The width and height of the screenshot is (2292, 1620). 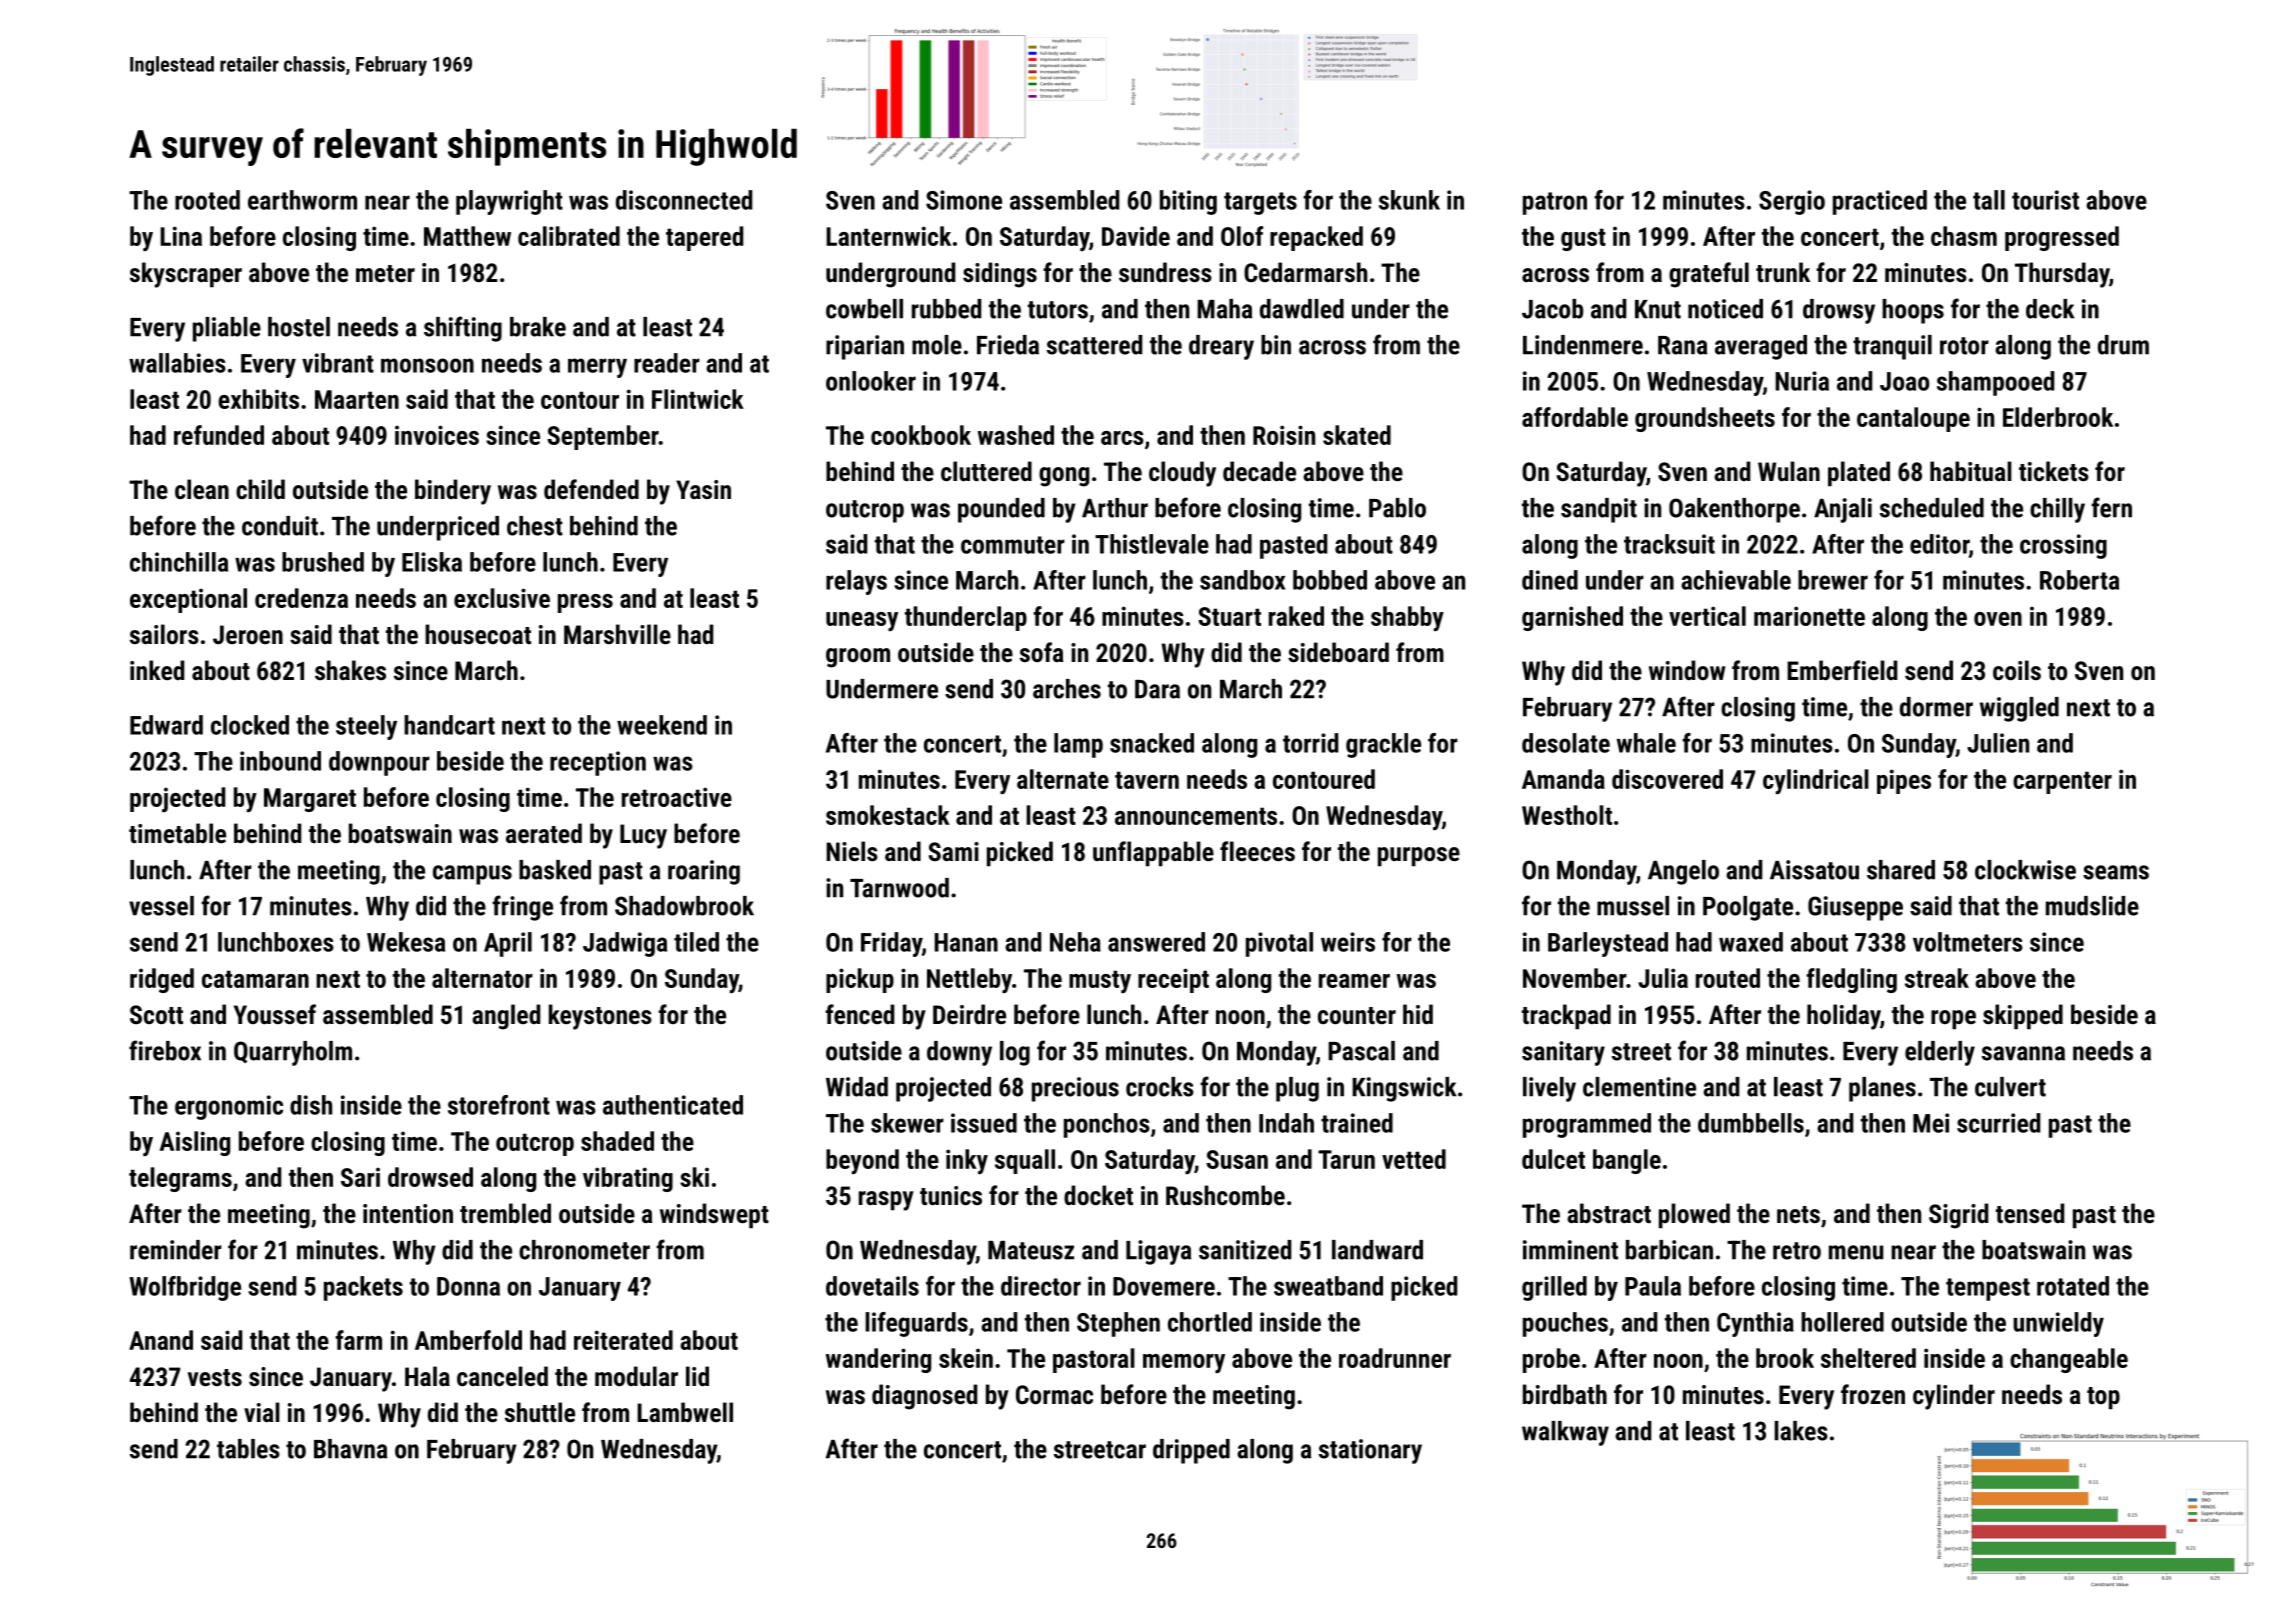 I want to click on cookbook, so click(x=921, y=435).
